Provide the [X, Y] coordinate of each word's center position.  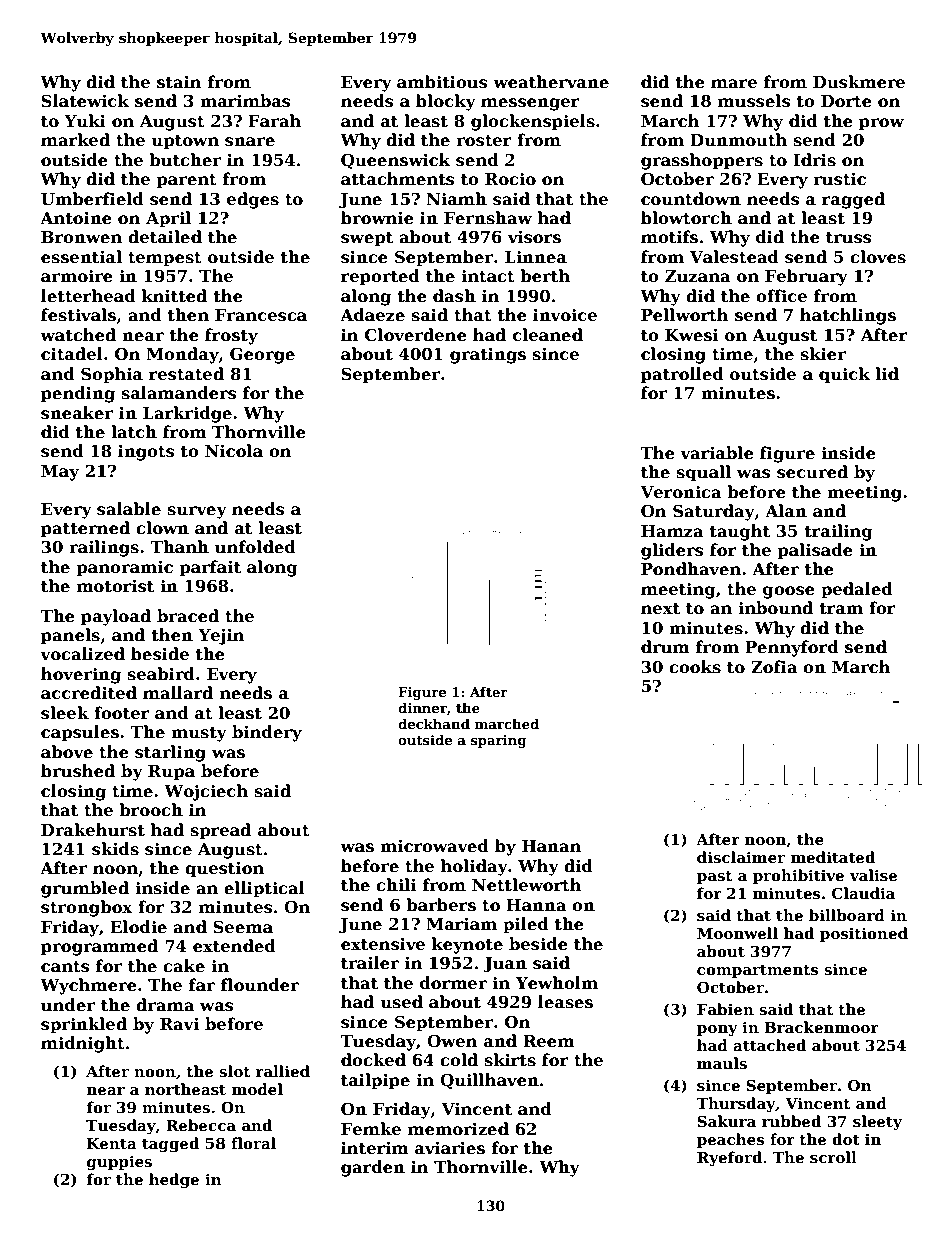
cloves [878, 257]
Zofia [774, 667]
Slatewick [85, 101]
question [224, 870]
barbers [441, 905]
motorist [115, 586]
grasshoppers [702, 161]
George [262, 355]
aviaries [450, 1148]
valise [873, 875]
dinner [422, 708]
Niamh [456, 198]
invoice [565, 315]
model [257, 1089]
